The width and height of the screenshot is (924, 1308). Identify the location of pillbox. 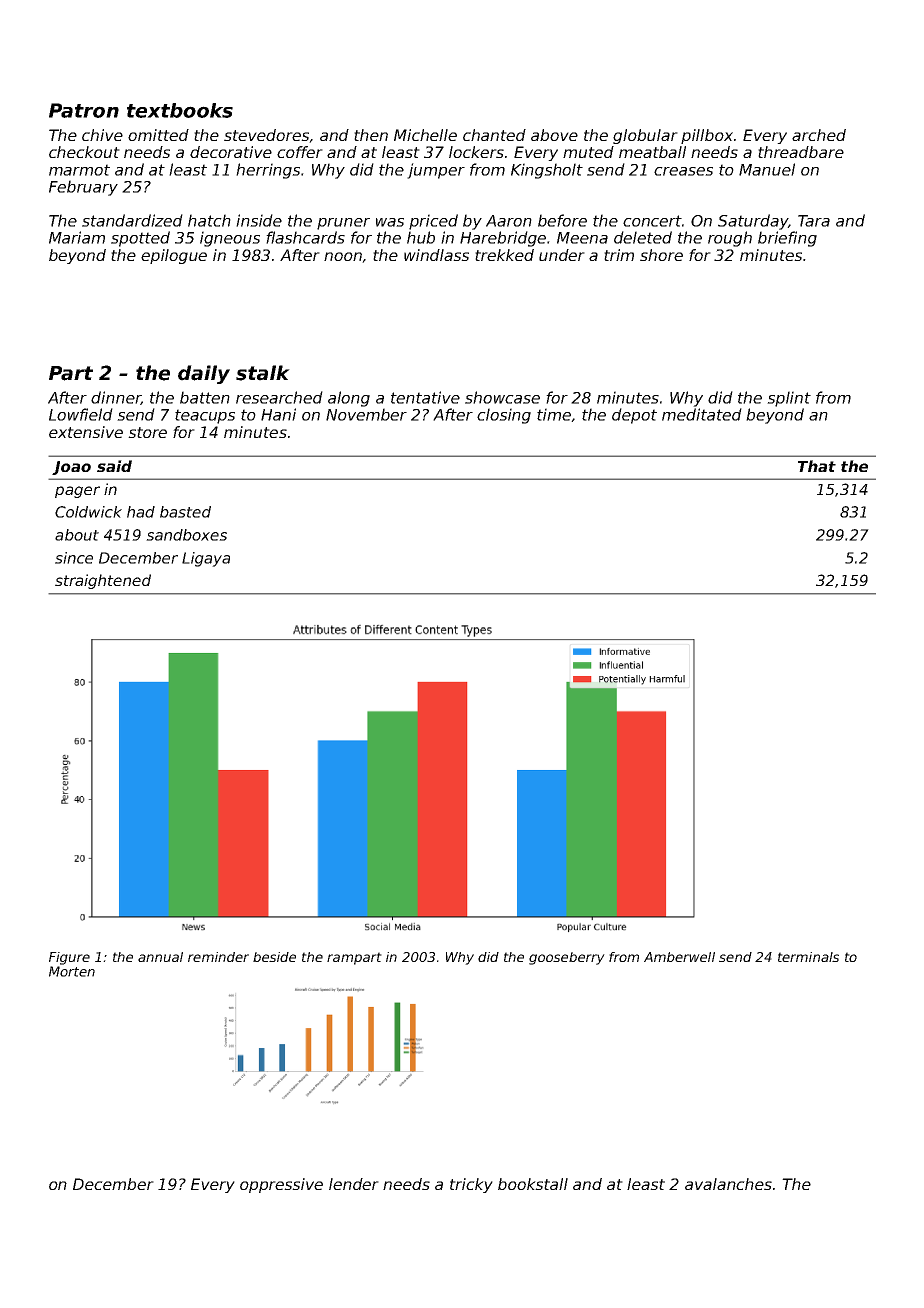
(707, 136).
